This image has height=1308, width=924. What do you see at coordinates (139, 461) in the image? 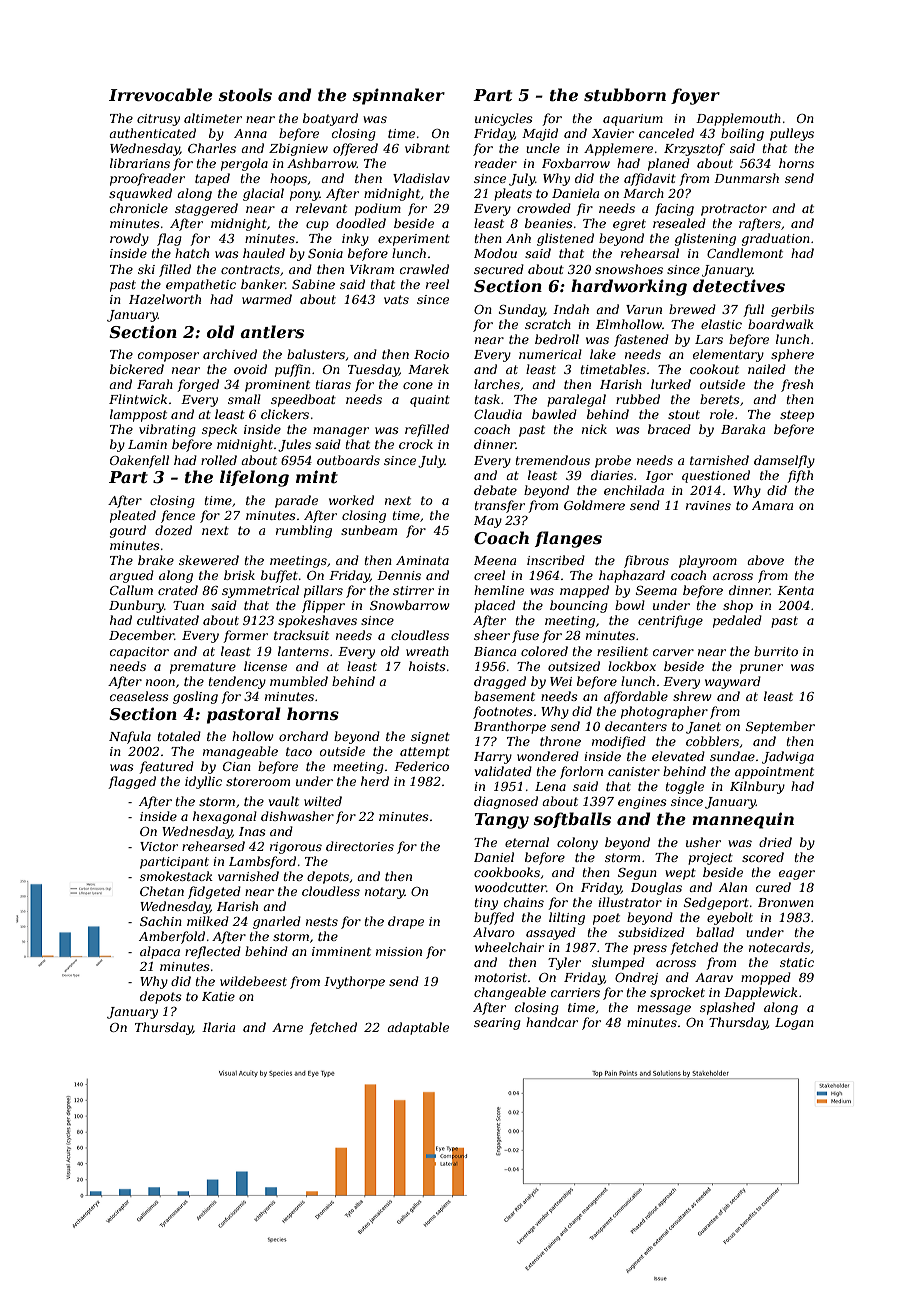
I see `Oakenfell` at bounding box center [139, 461].
